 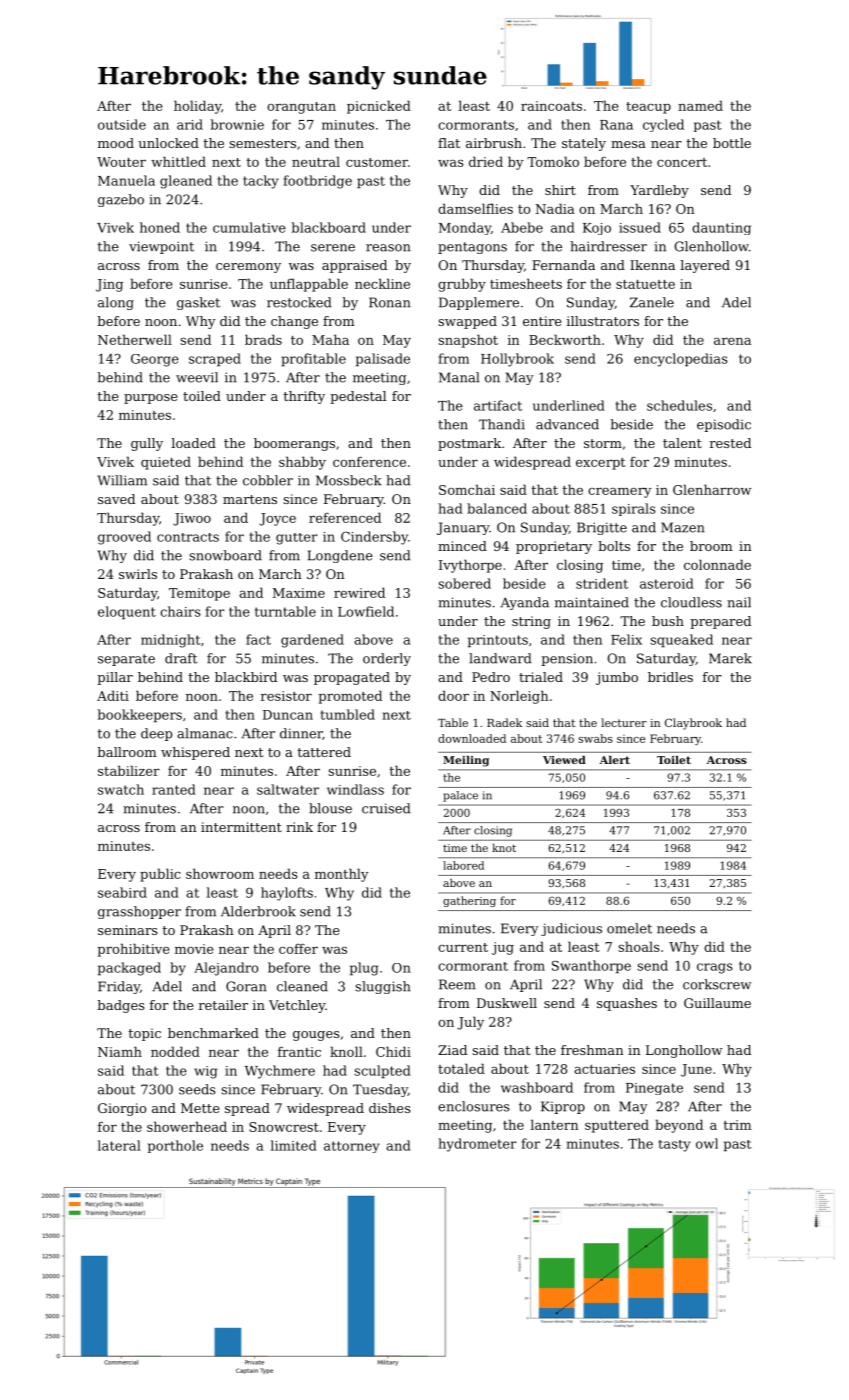 What do you see at coordinates (355, 789) in the screenshot?
I see `windlass` at bounding box center [355, 789].
